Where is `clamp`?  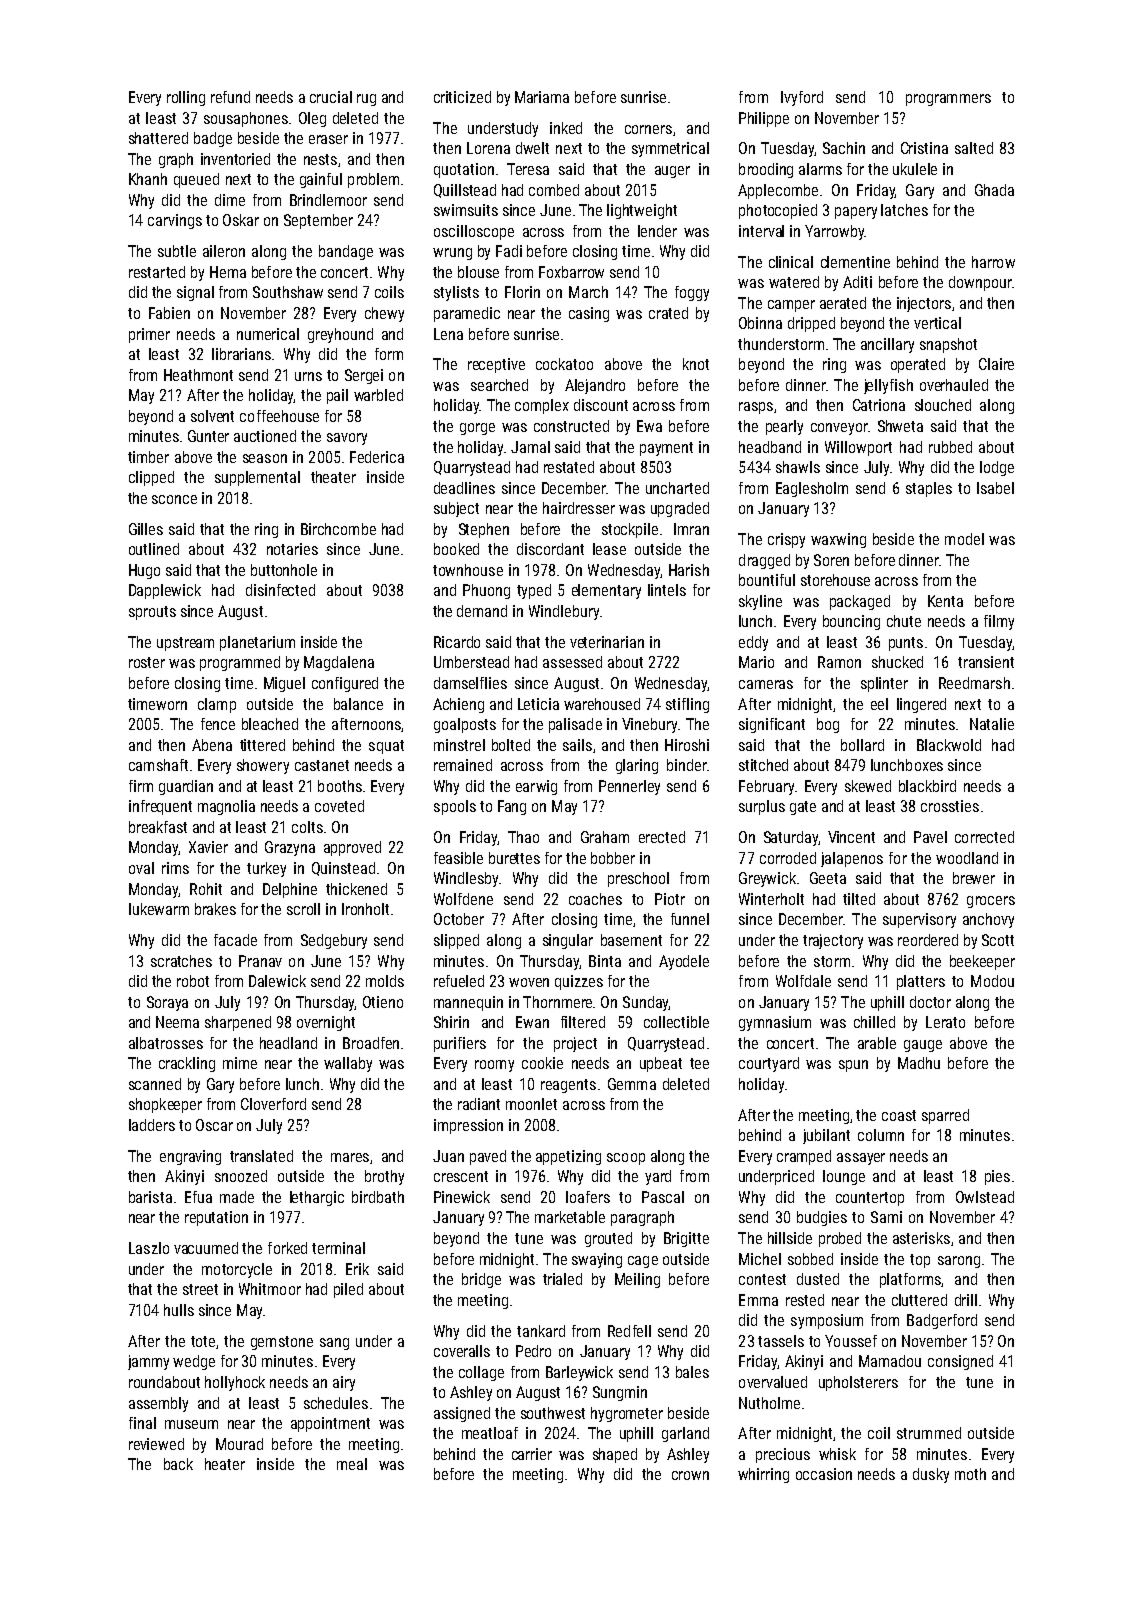 clamp is located at coordinates (217, 705).
